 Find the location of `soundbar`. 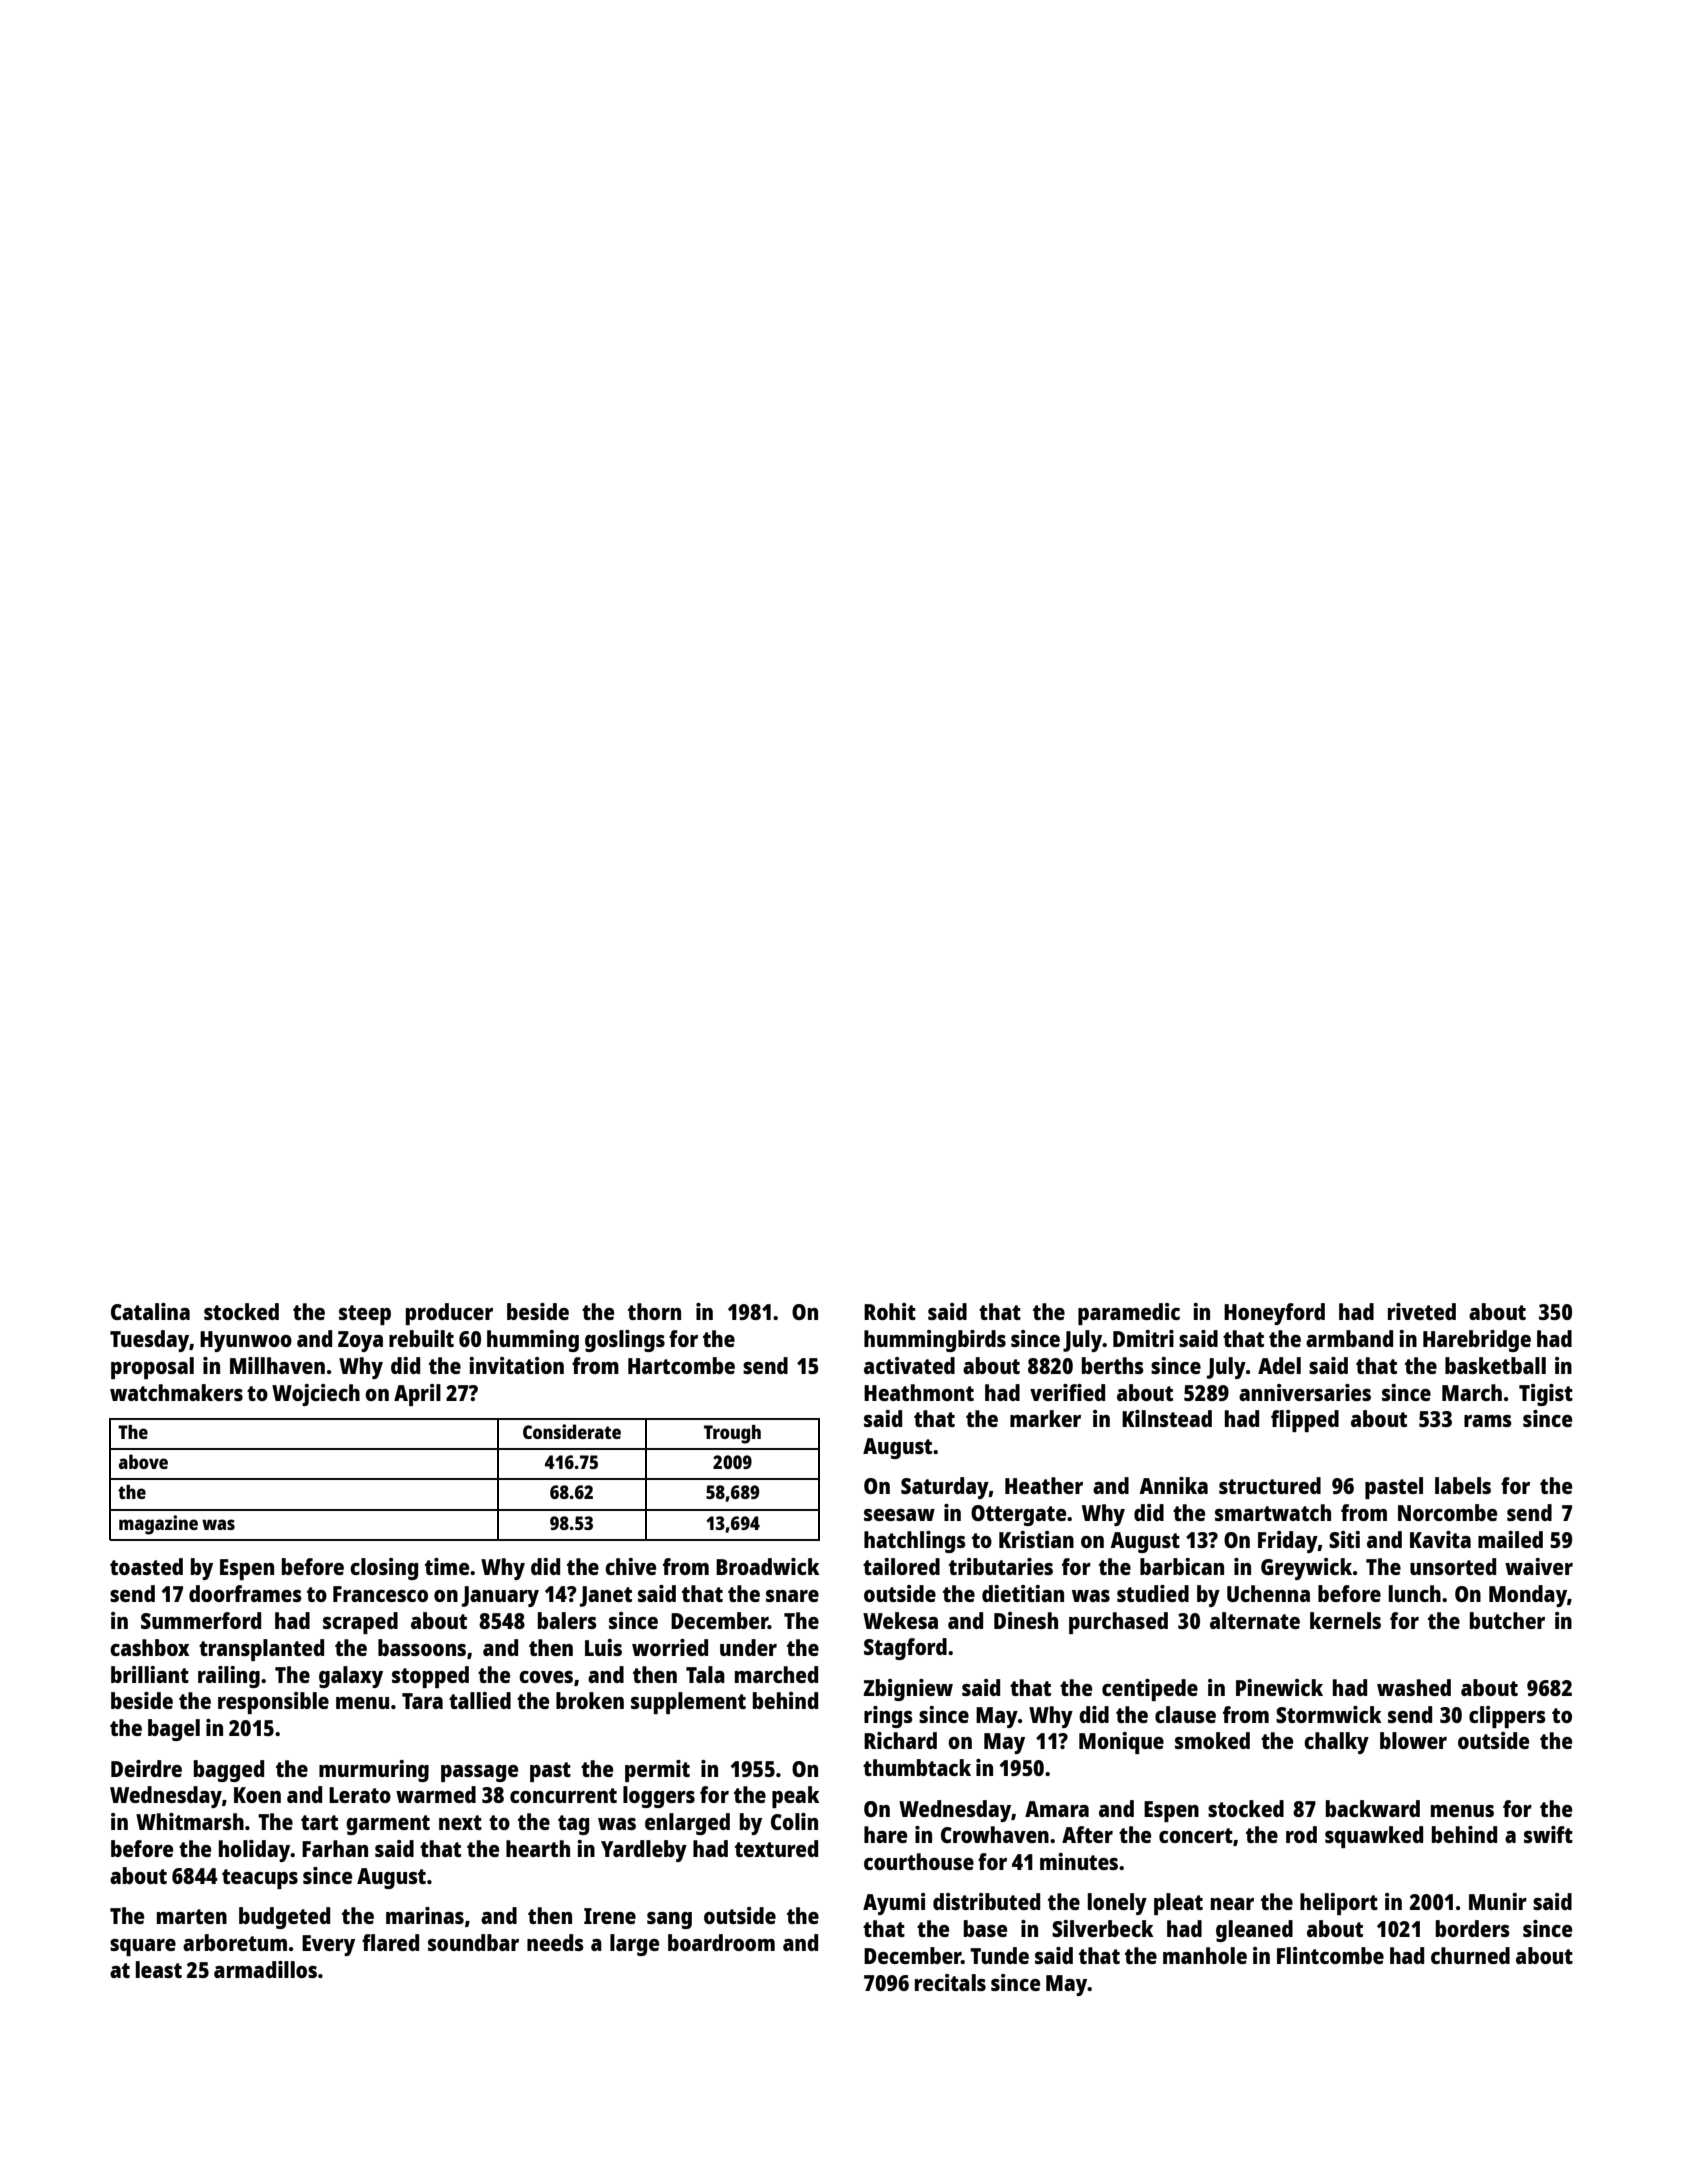

soundbar is located at coordinates (473, 1942).
